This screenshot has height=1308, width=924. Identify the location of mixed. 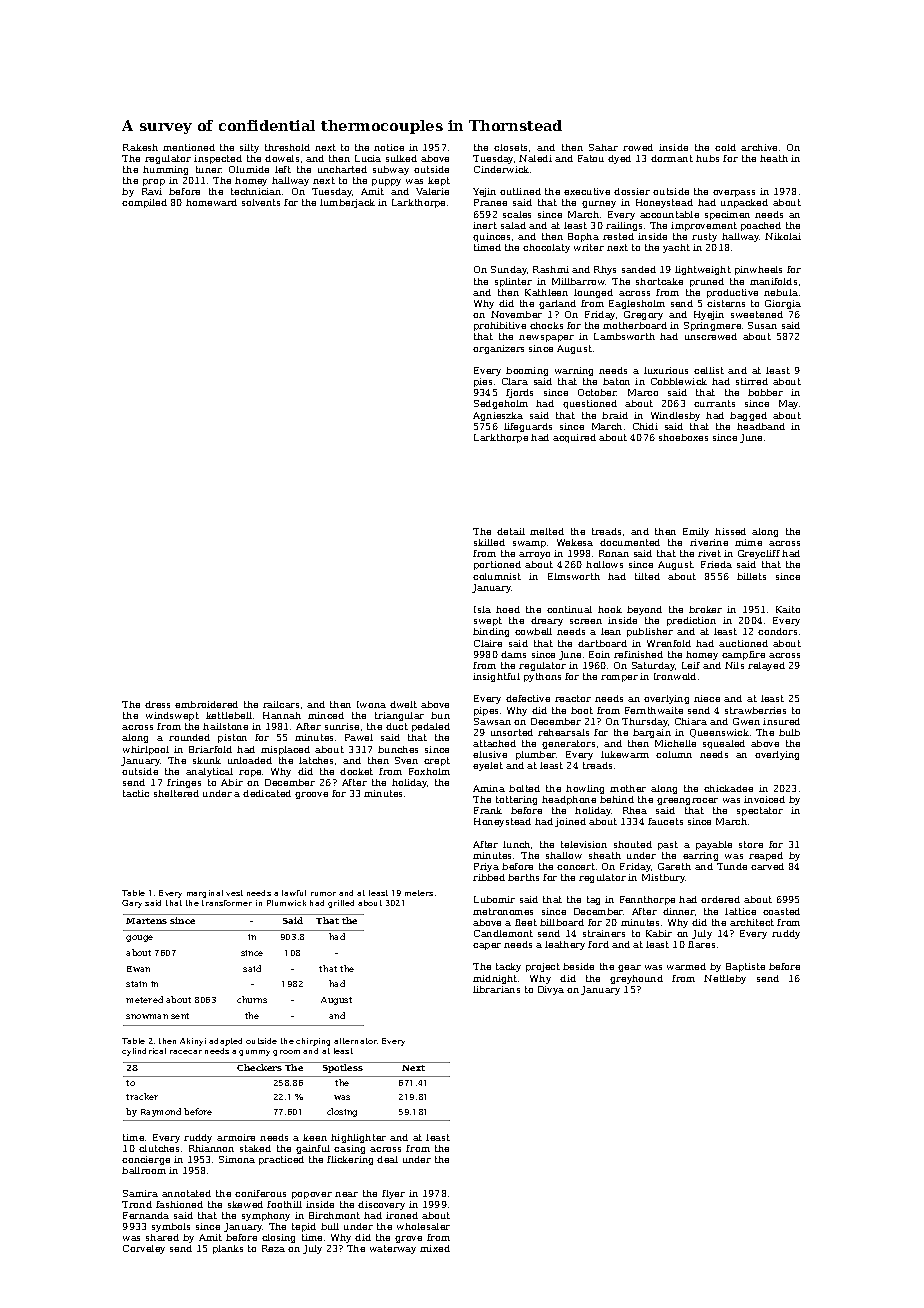
(435, 1248).
